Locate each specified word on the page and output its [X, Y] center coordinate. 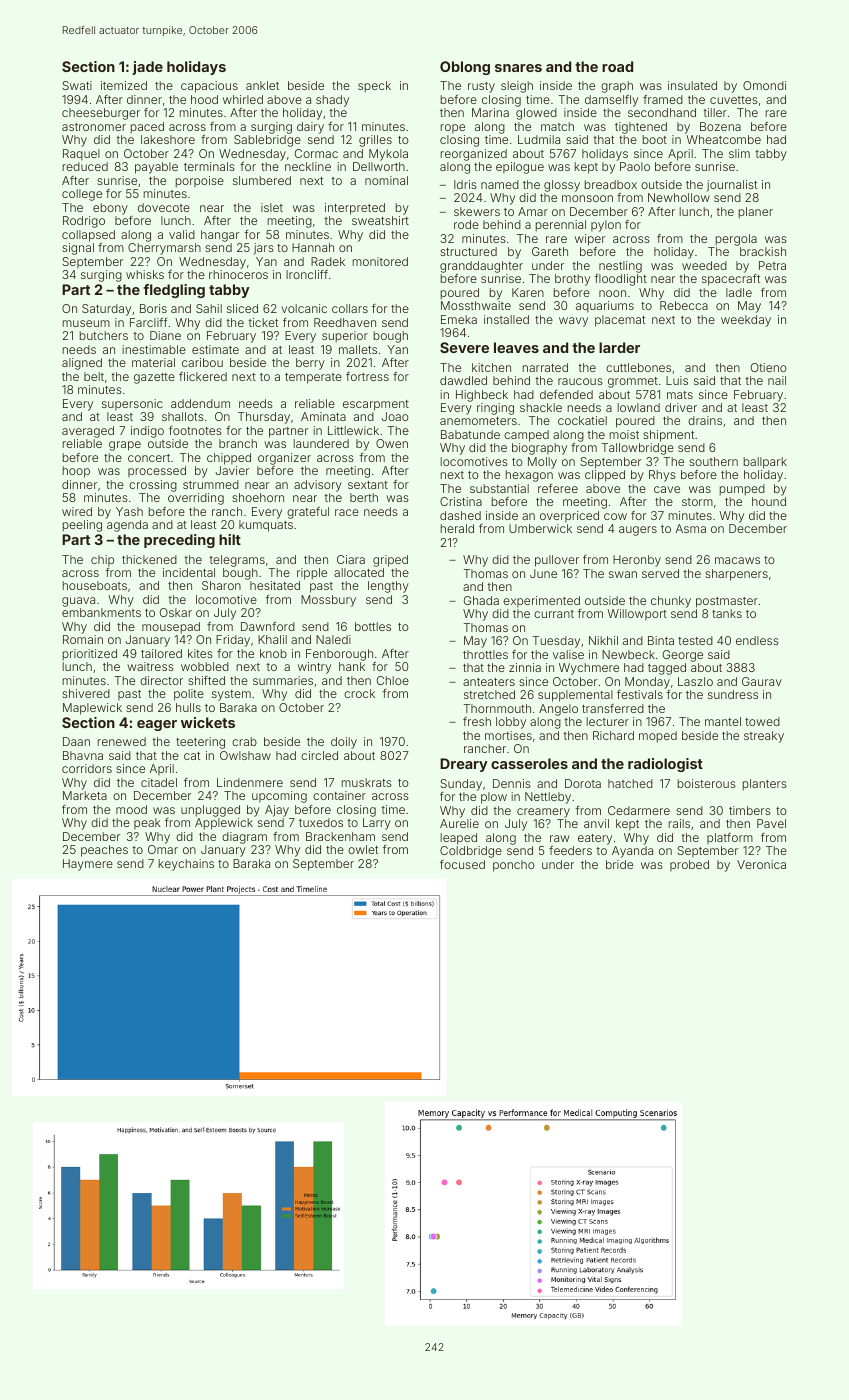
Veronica [761, 864]
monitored [380, 261]
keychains [186, 865]
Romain [83, 639]
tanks [727, 613]
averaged [88, 432]
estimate [215, 349]
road [617, 66]
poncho [514, 866]
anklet [262, 85]
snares [518, 68]
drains [705, 420]
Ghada [481, 600]
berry [310, 364]
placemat [620, 321]
